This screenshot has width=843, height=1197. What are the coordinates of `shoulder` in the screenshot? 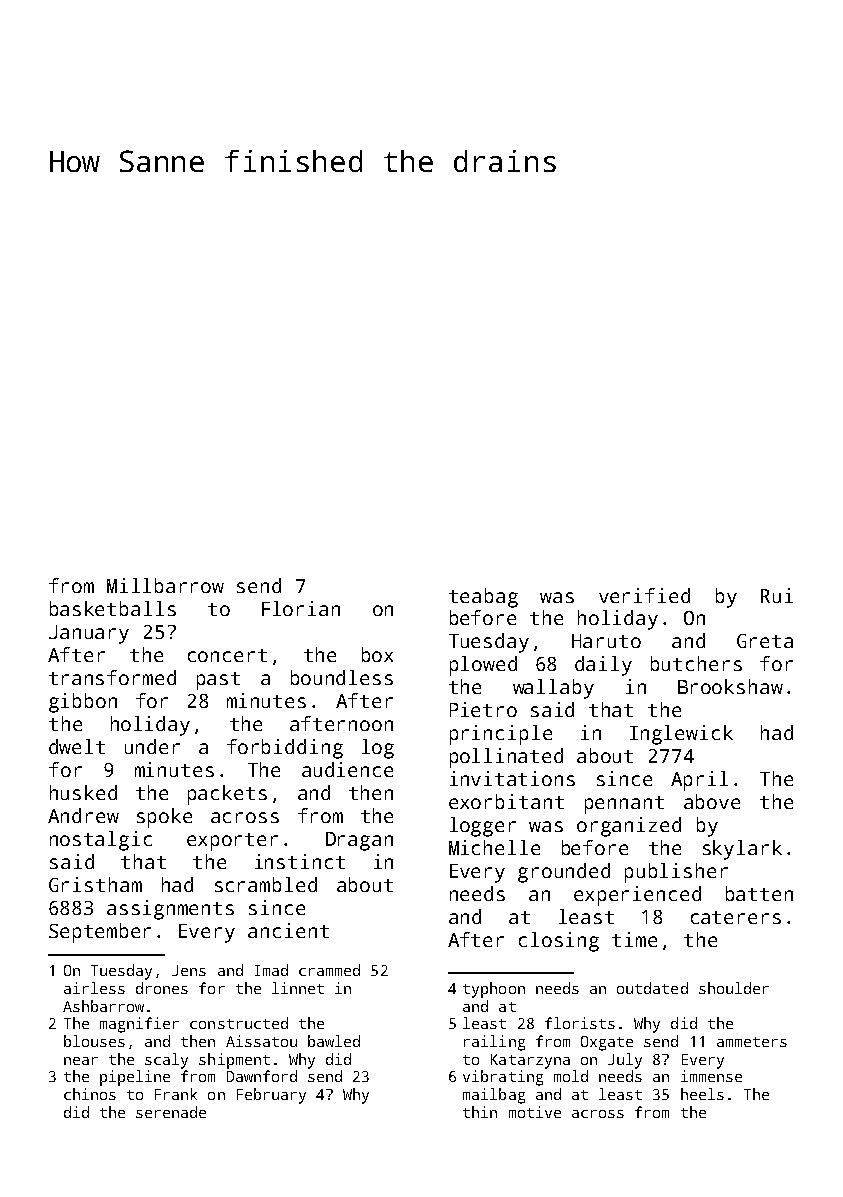 It's located at (734, 988).
